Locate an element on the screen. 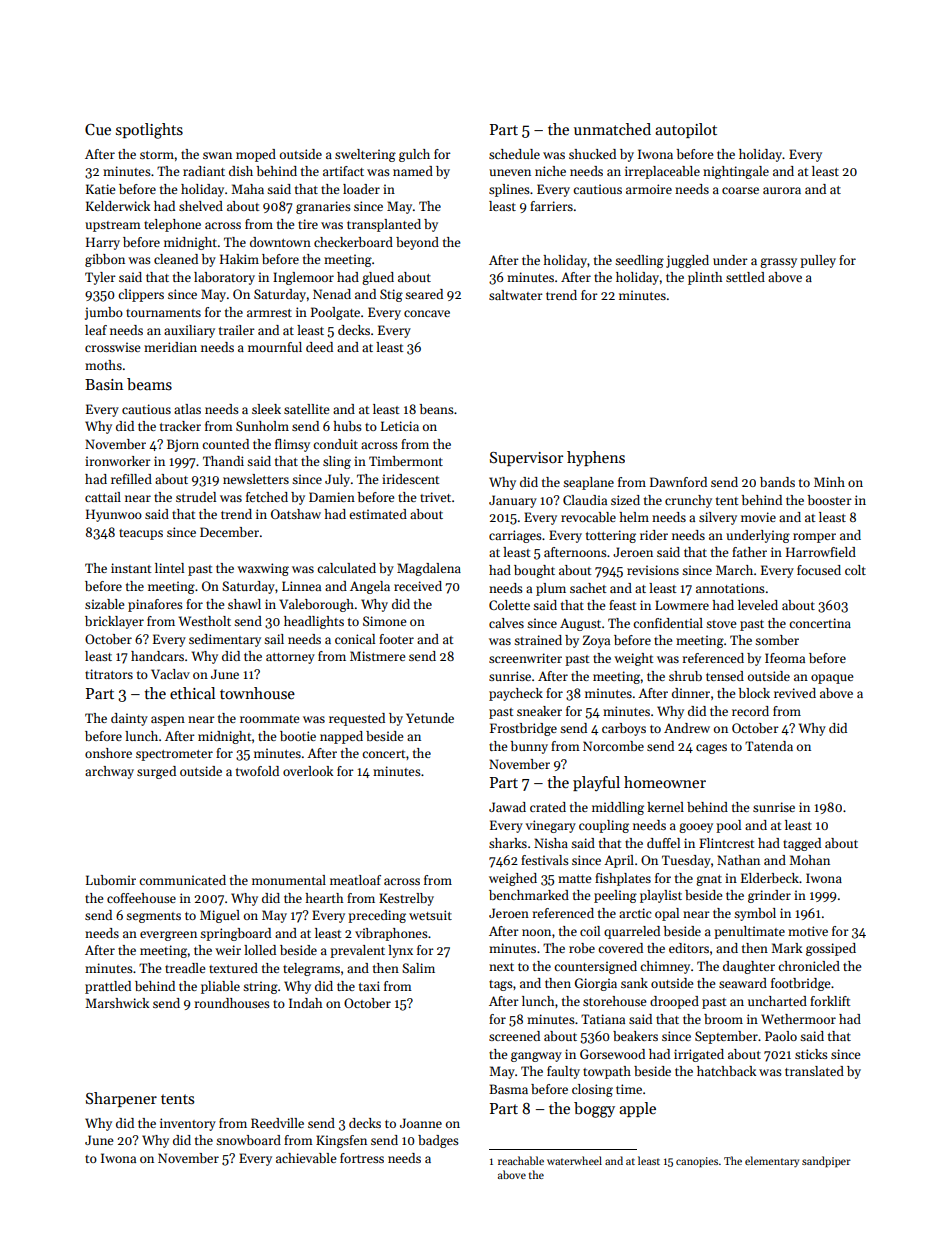 The height and width of the screenshot is (1233, 952). revisions is located at coordinates (653, 570).
